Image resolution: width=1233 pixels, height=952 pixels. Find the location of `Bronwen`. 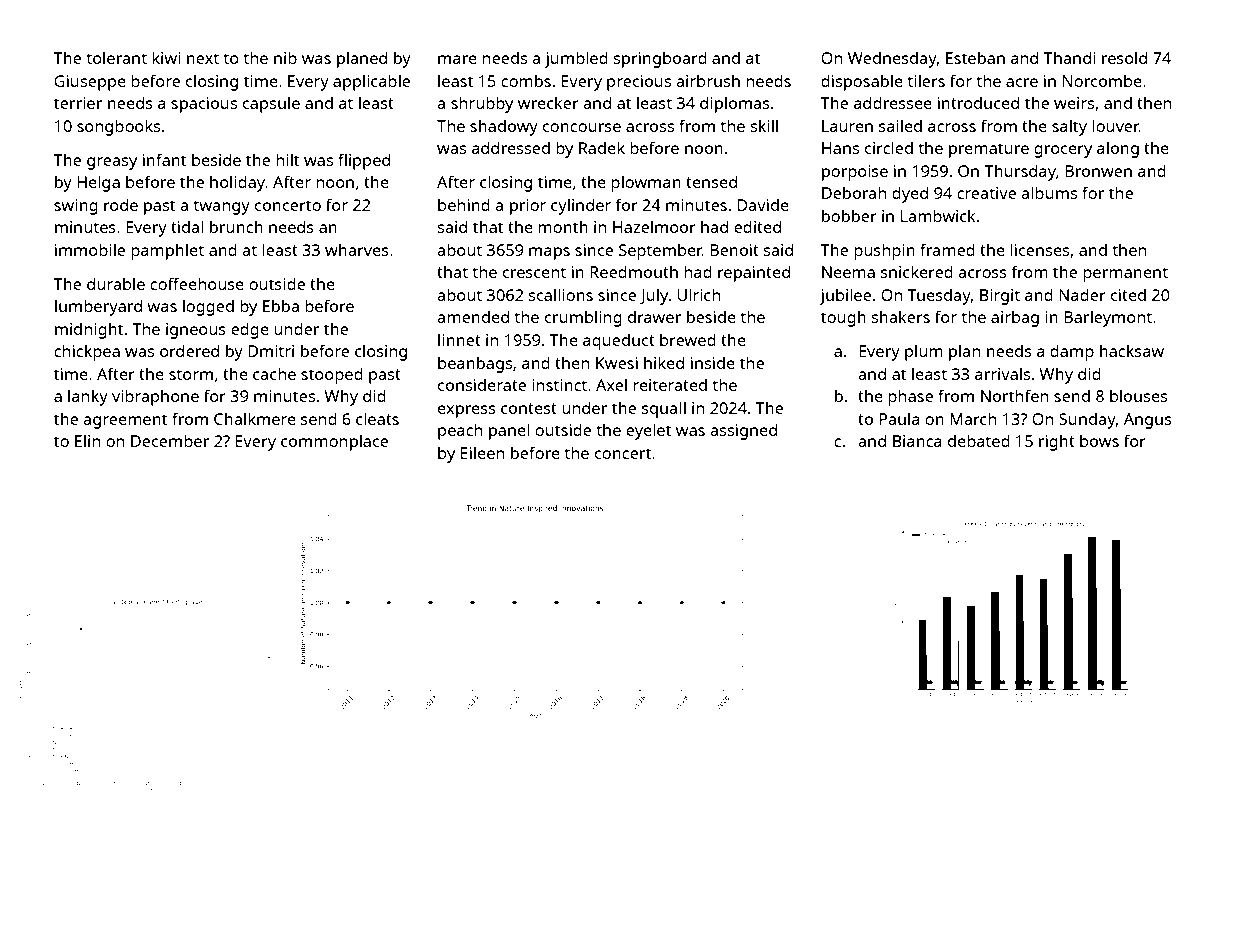

Bronwen is located at coordinates (1098, 171).
